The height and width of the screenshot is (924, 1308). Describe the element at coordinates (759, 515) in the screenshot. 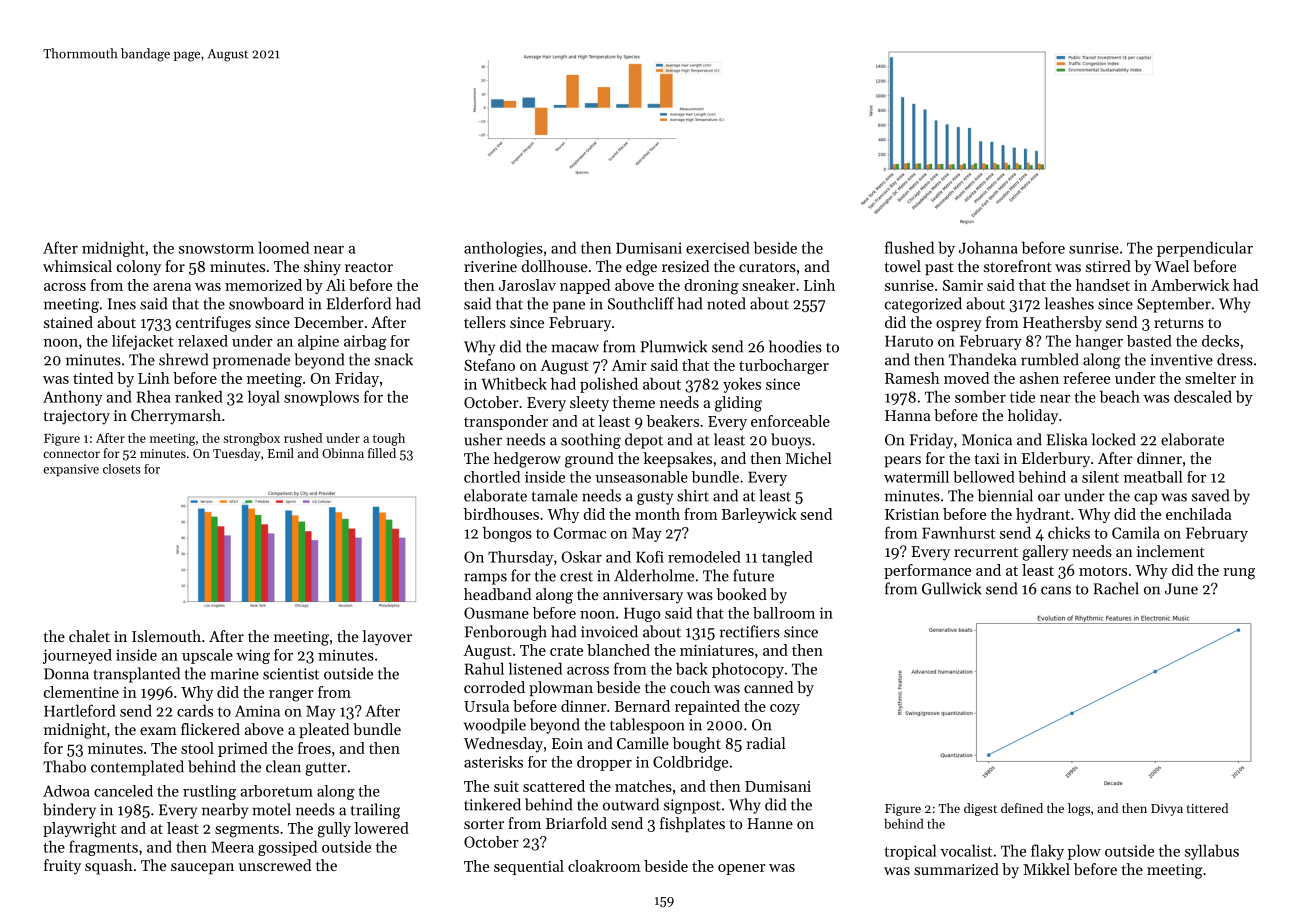

I see `Barleywick` at that location.
